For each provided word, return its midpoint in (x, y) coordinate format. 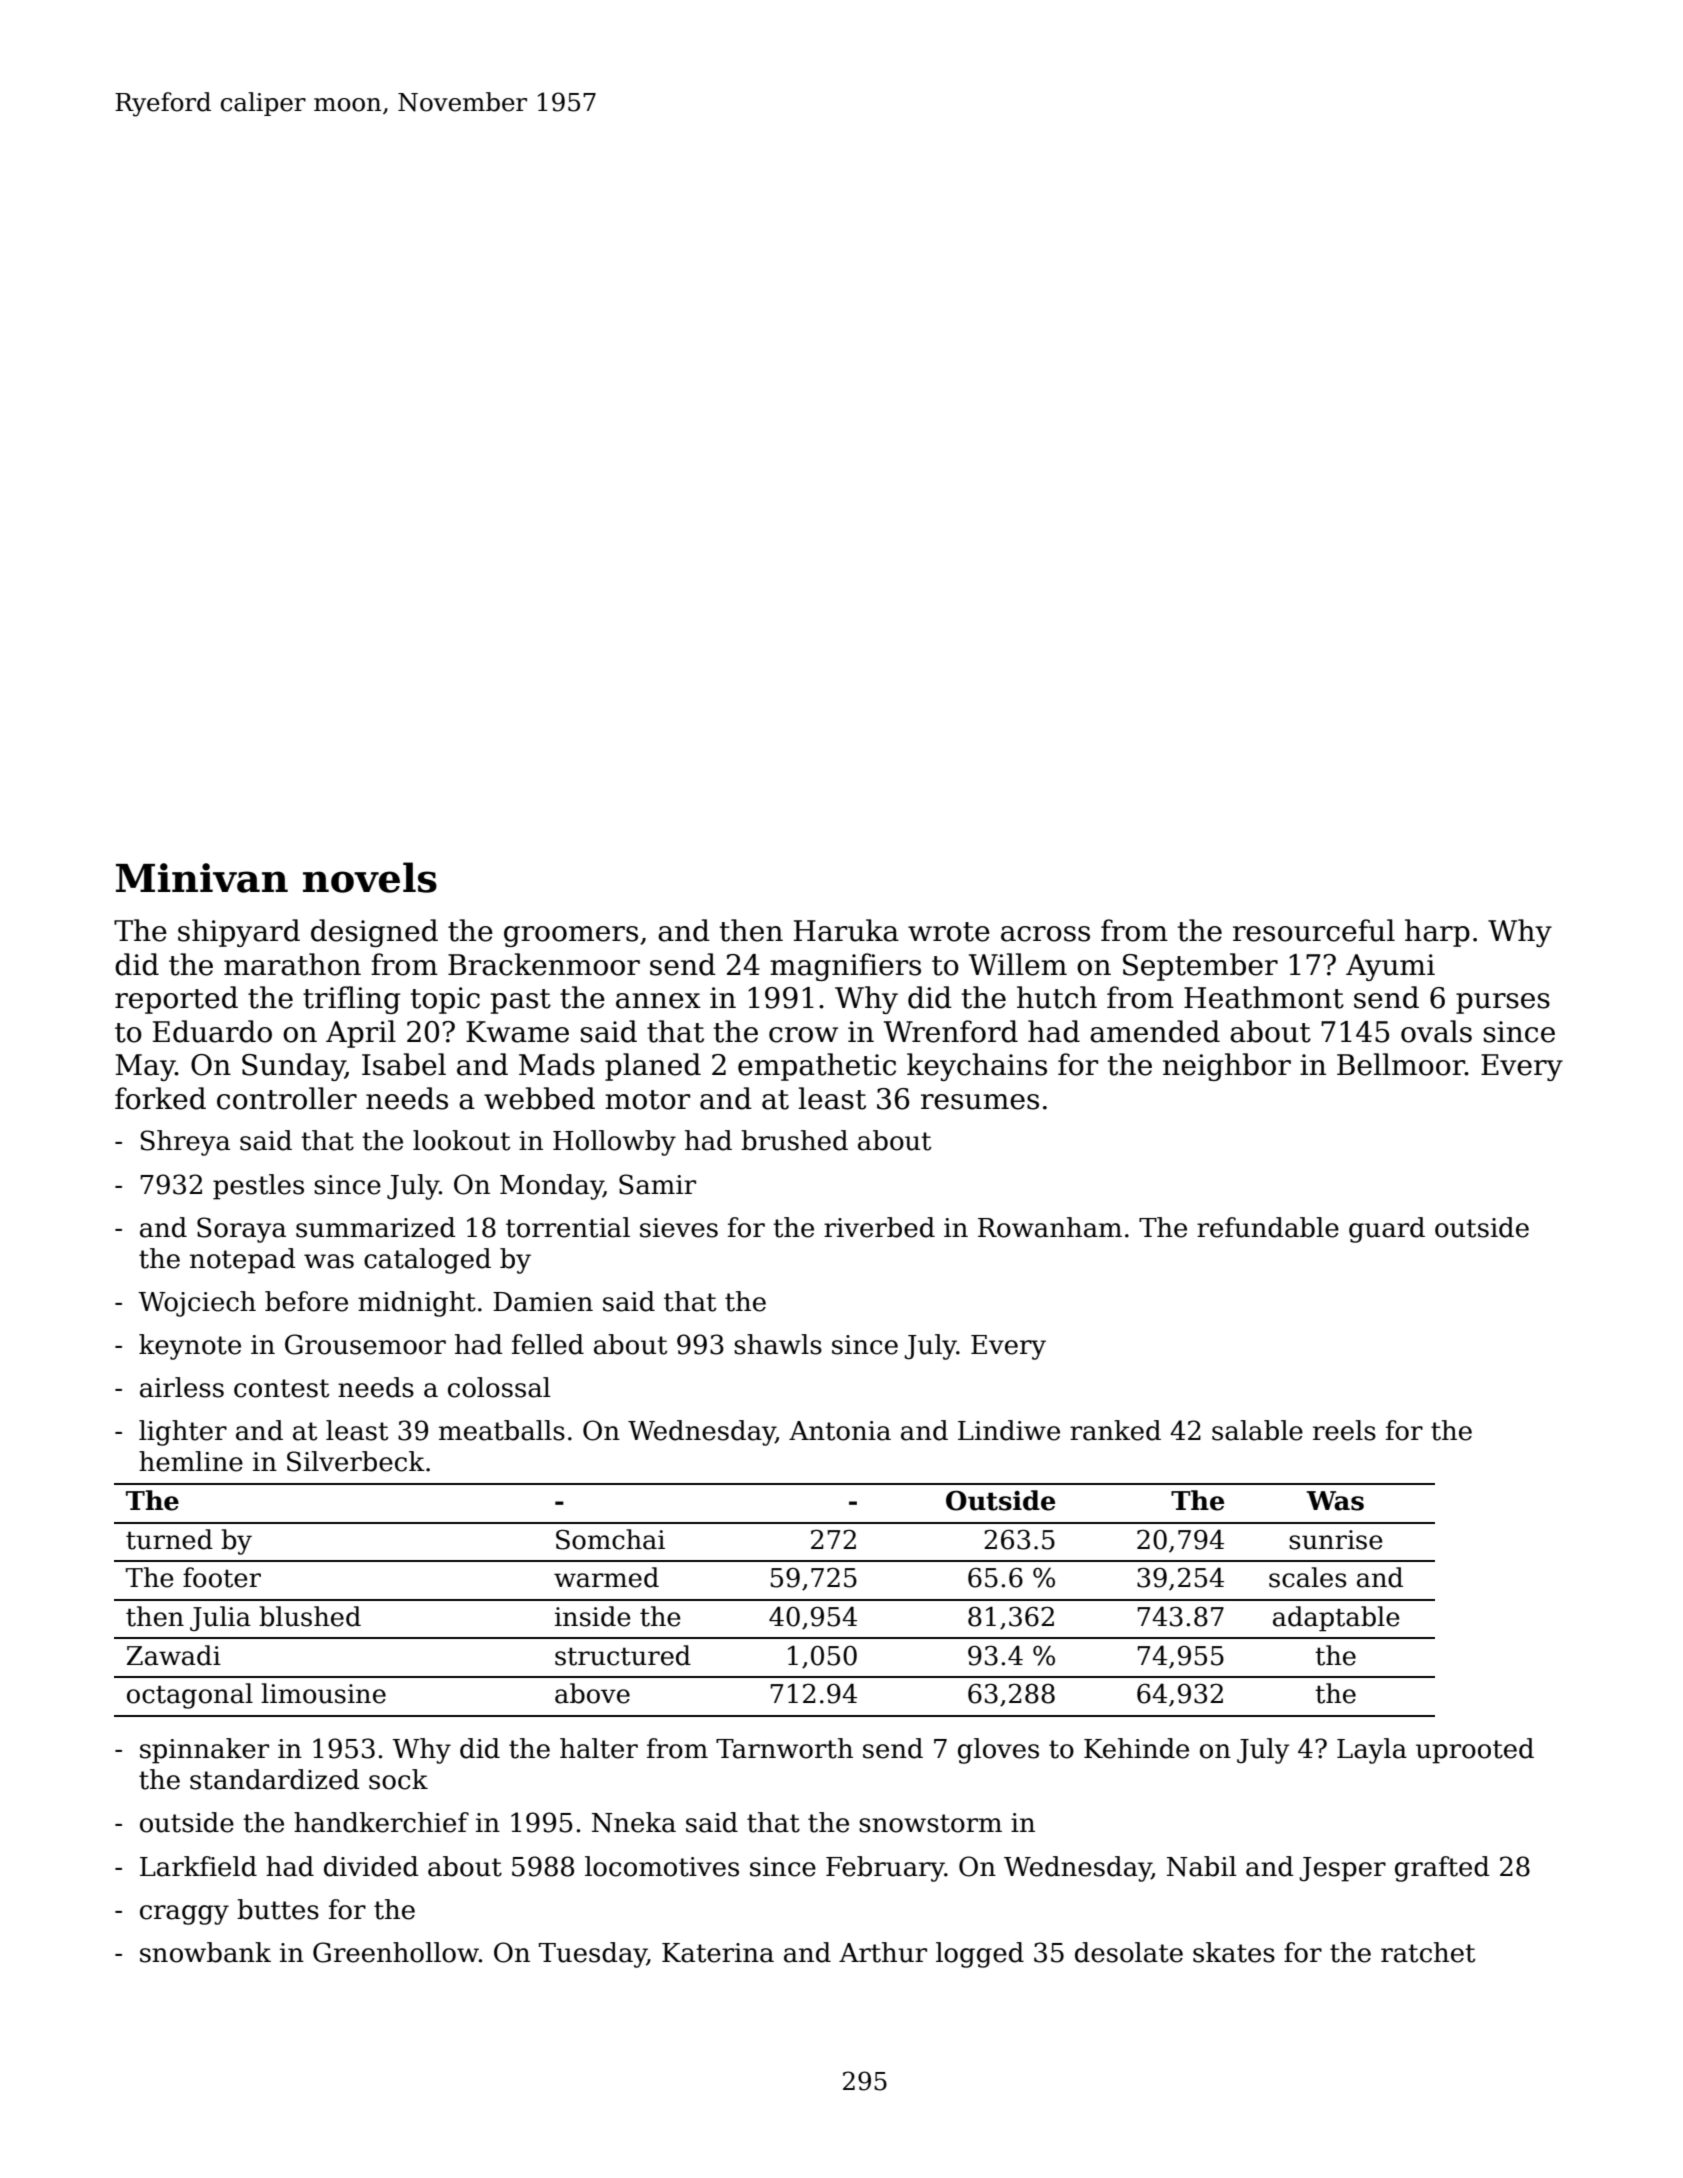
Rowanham (1050, 1227)
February (885, 1869)
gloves (998, 1751)
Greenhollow (396, 1952)
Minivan (202, 878)
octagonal (190, 1696)
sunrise (1336, 1540)
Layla (1372, 1751)
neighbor (1227, 1067)
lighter (183, 1433)
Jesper (1342, 1869)
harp (1437, 933)
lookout (461, 1140)
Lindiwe (1009, 1430)
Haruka (846, 930)
